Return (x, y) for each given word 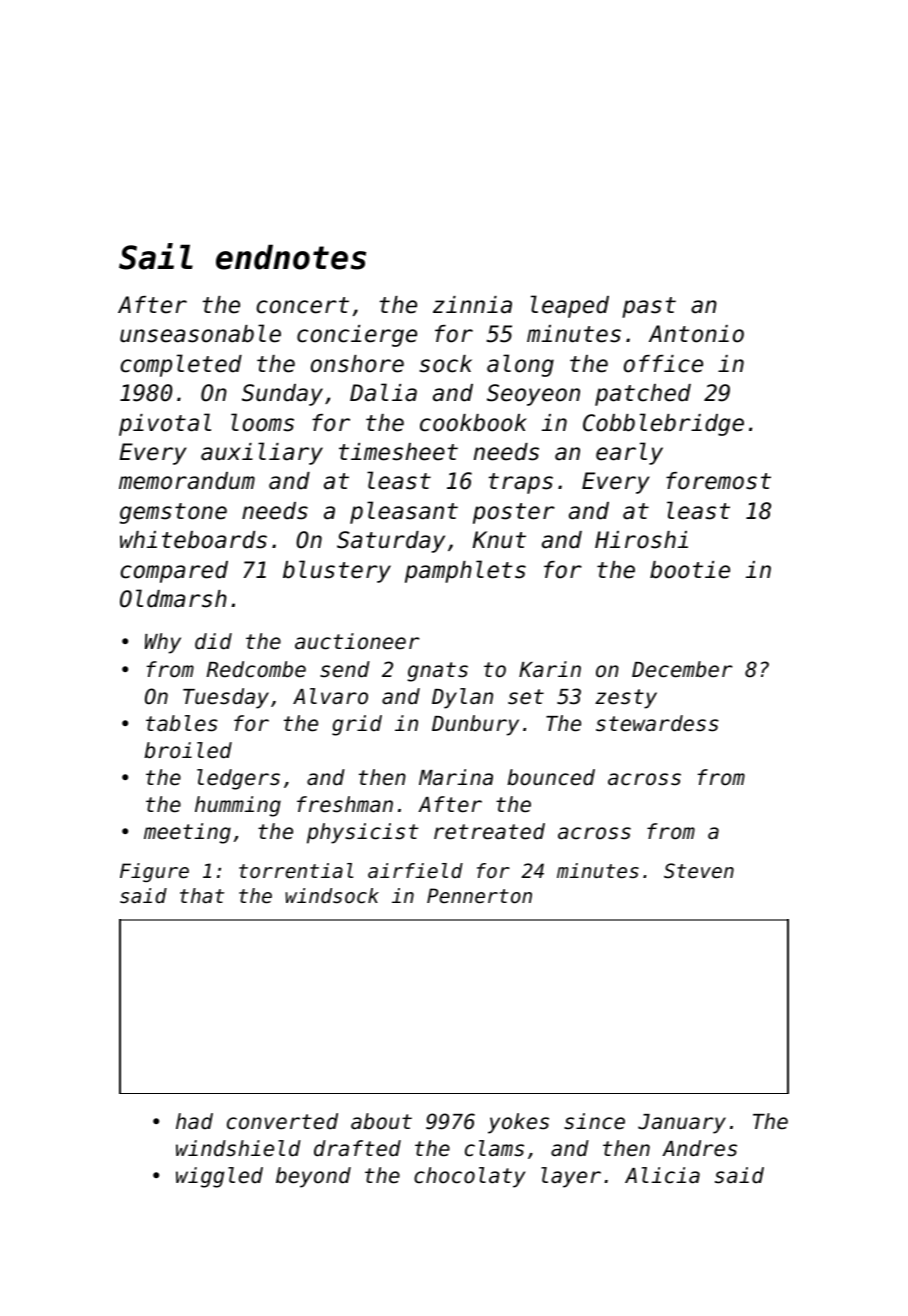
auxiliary (262, 453)
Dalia (383, 392)
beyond (313, 1177)
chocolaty (469, 1177)
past (649, 307)
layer (571, 1177)
